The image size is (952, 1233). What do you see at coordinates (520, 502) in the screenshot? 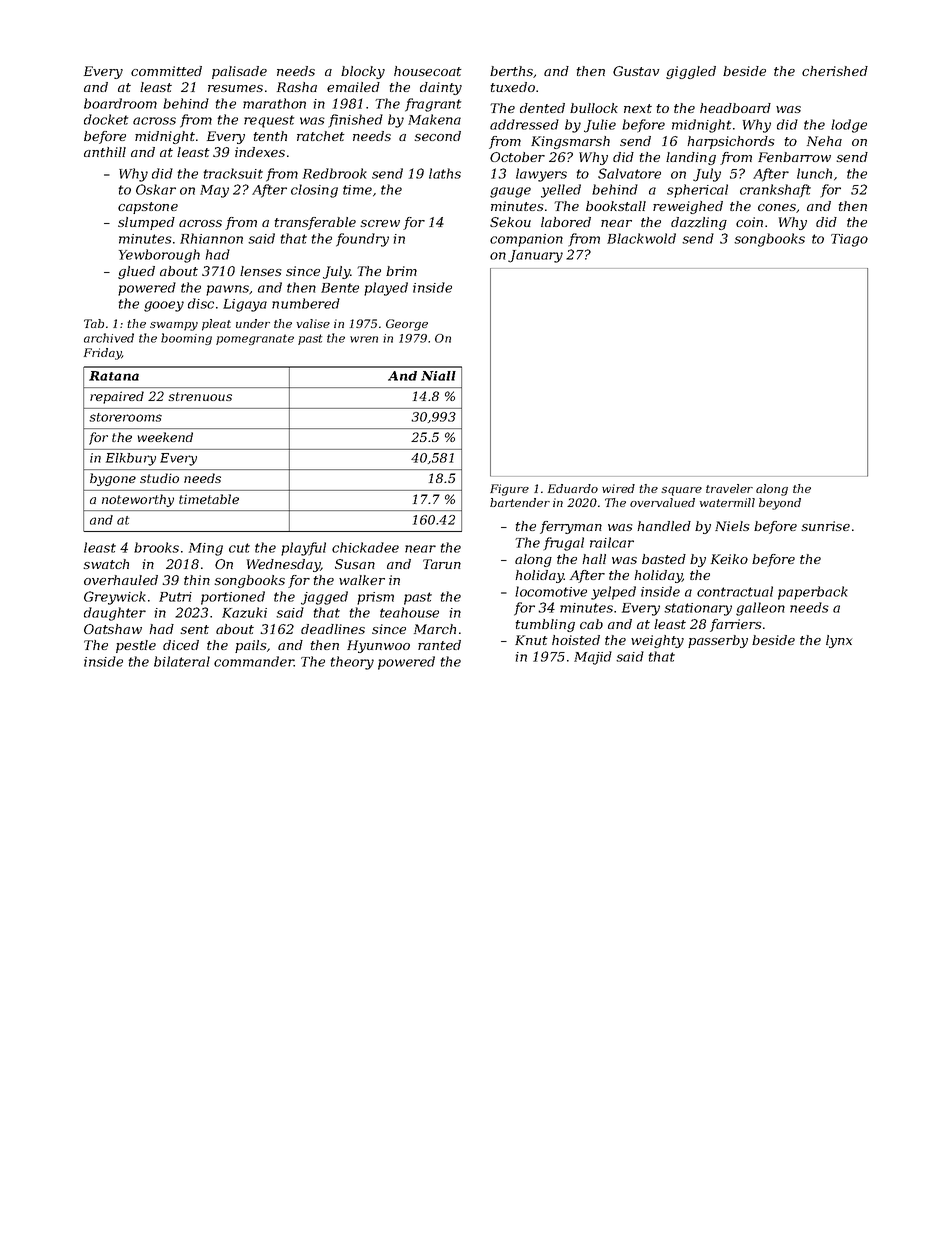
I see `bartender` at bounding box center [520, 502].
